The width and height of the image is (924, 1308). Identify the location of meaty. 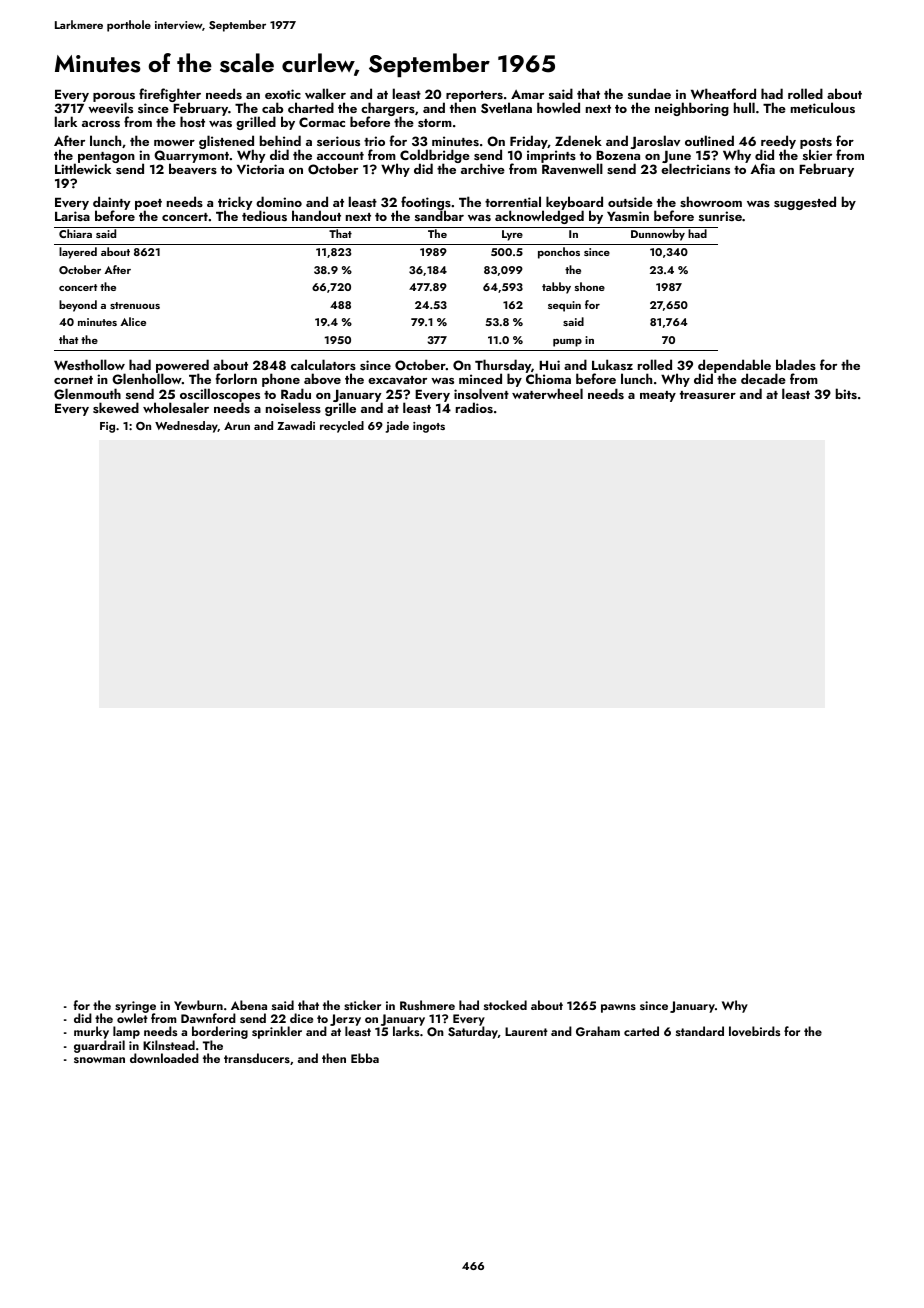
(658, 396).
